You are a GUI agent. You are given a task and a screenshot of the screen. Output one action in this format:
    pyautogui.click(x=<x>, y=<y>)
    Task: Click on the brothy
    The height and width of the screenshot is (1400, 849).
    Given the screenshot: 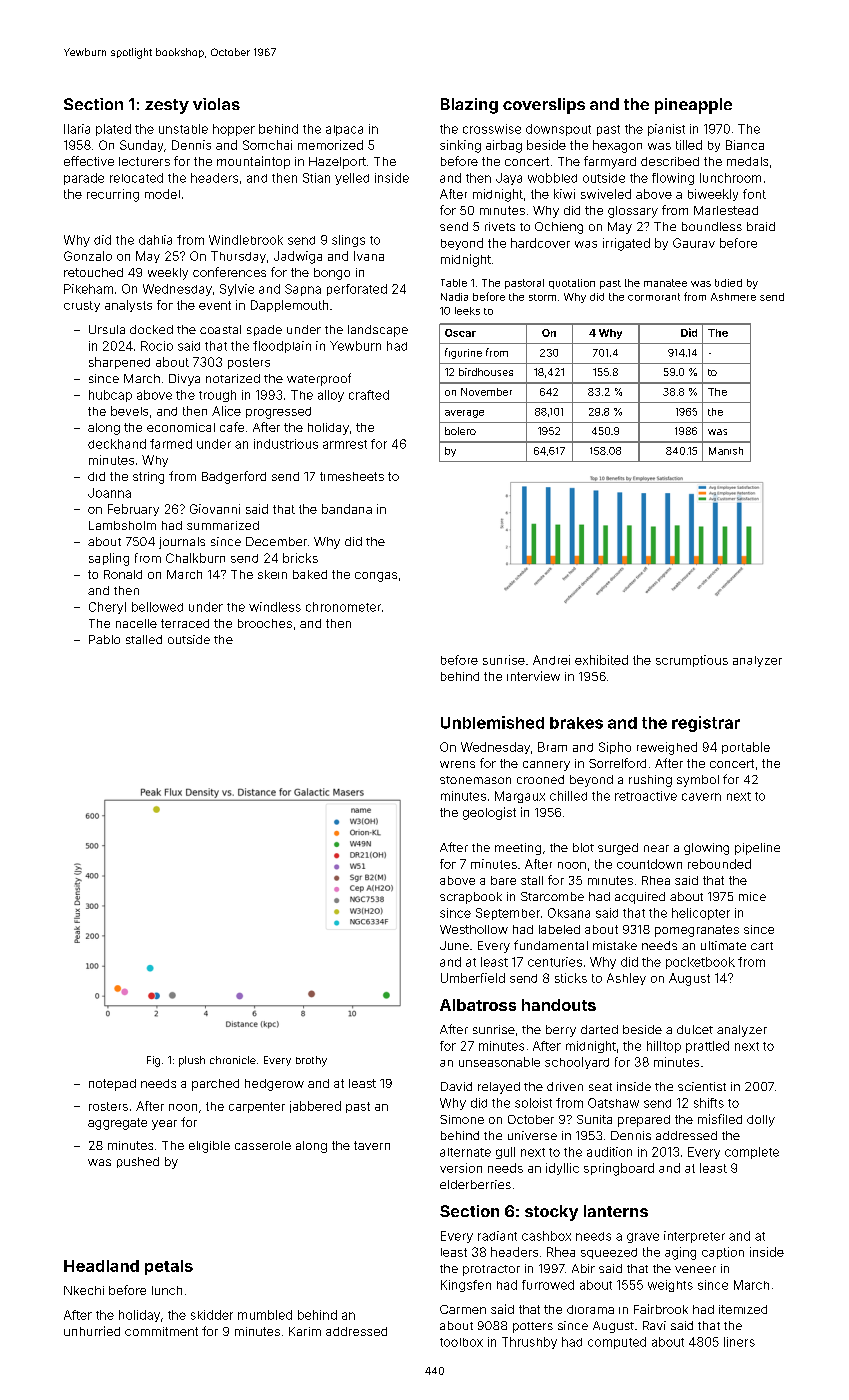 What is the action you would take?
    pyautogui.click(x=311, y=1061)
